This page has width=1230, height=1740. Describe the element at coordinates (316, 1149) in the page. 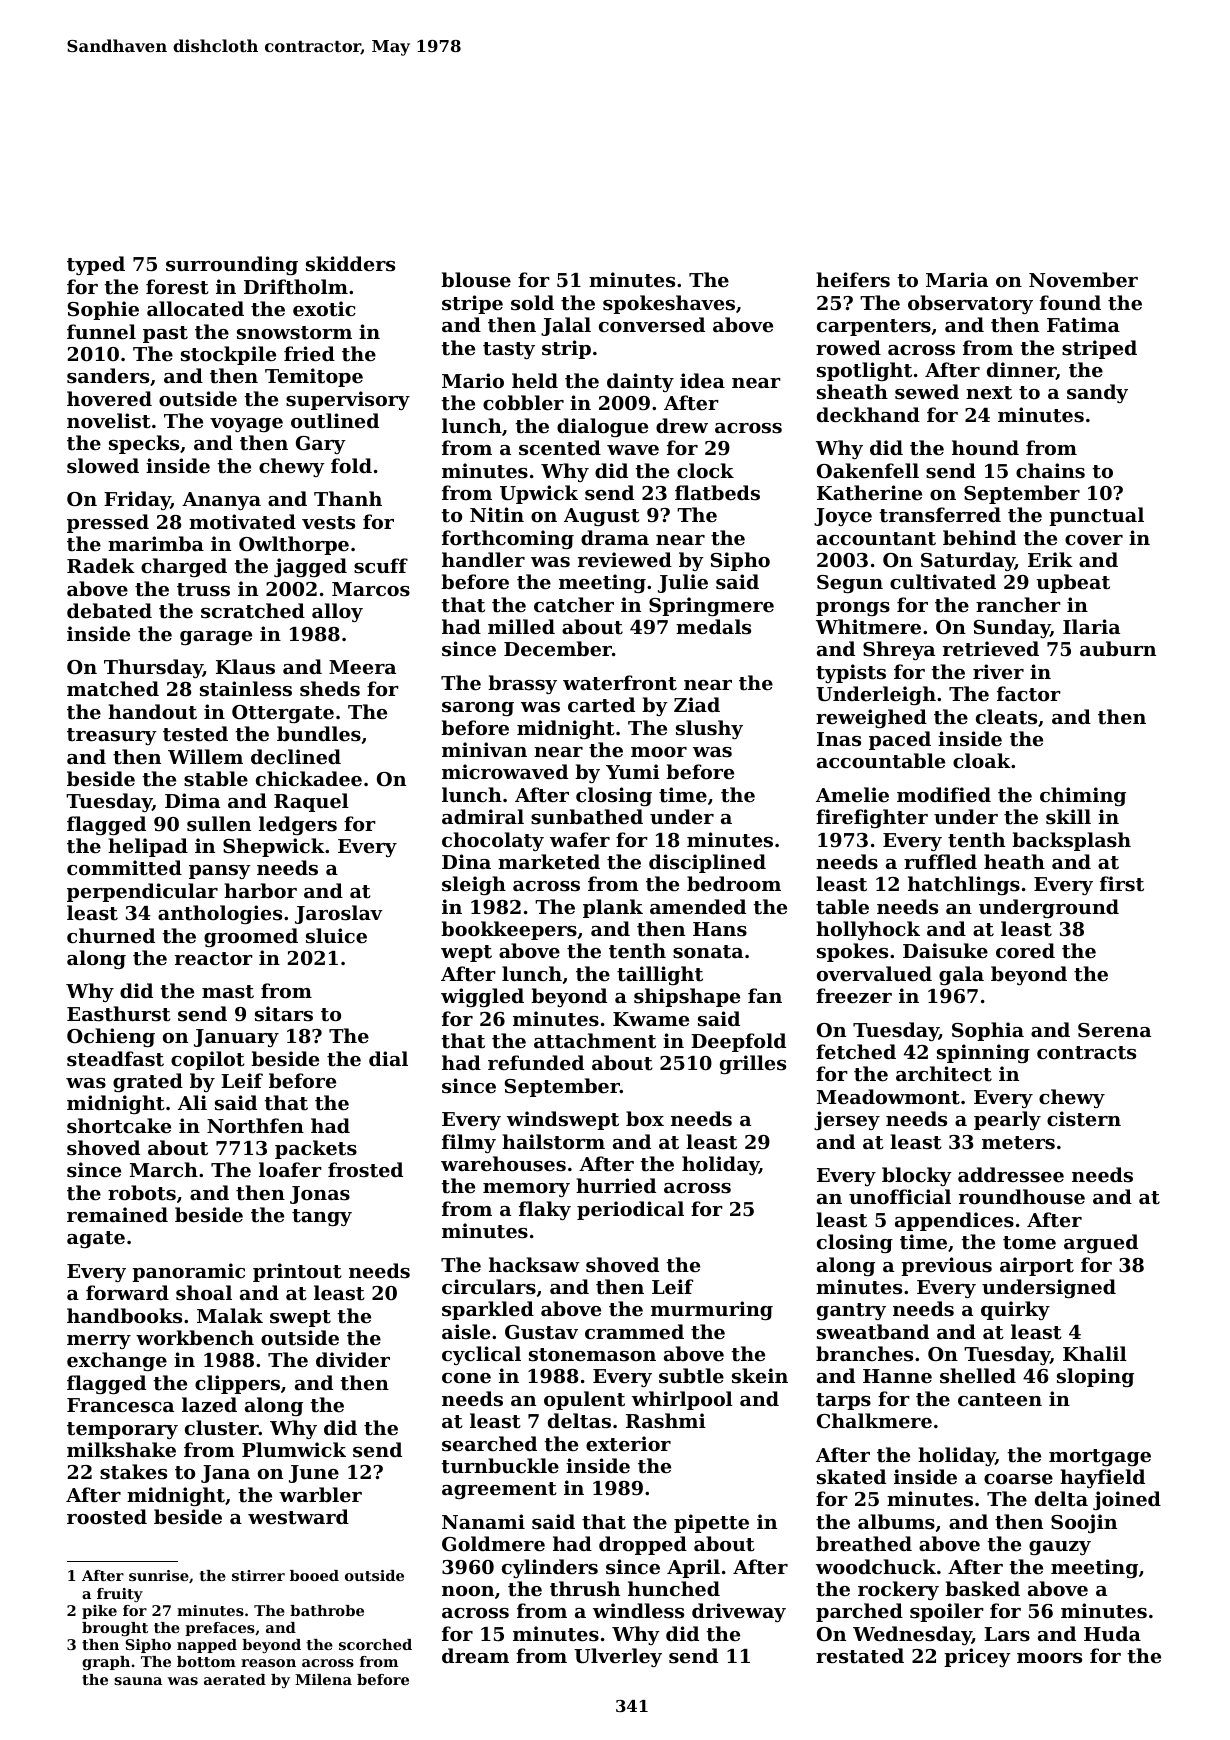

I see `packets` at that location.
